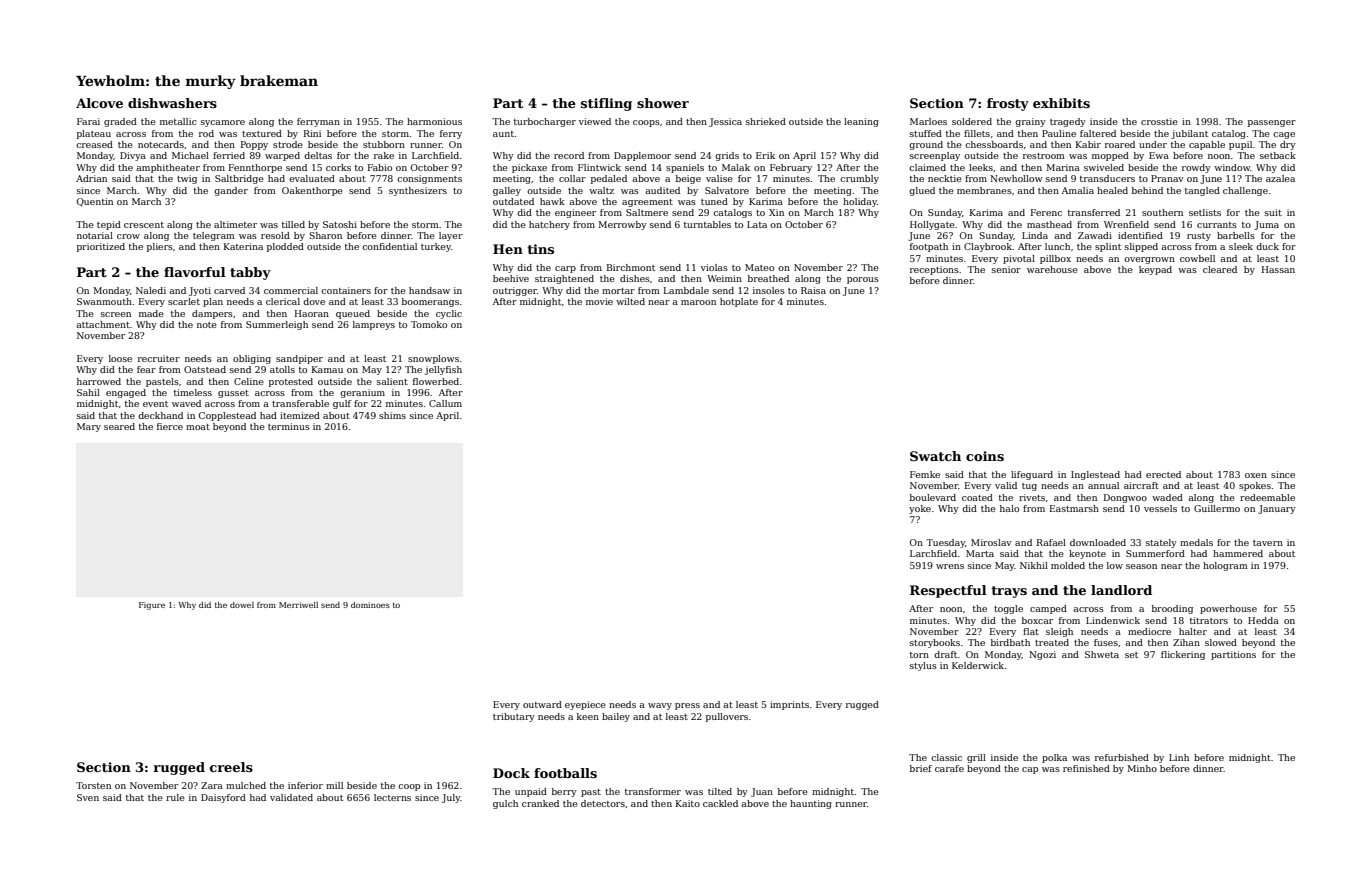  What do you see at coordinates (606, 104) in the screenshot?
I see `stifling` at bounding box center [606, 104].
